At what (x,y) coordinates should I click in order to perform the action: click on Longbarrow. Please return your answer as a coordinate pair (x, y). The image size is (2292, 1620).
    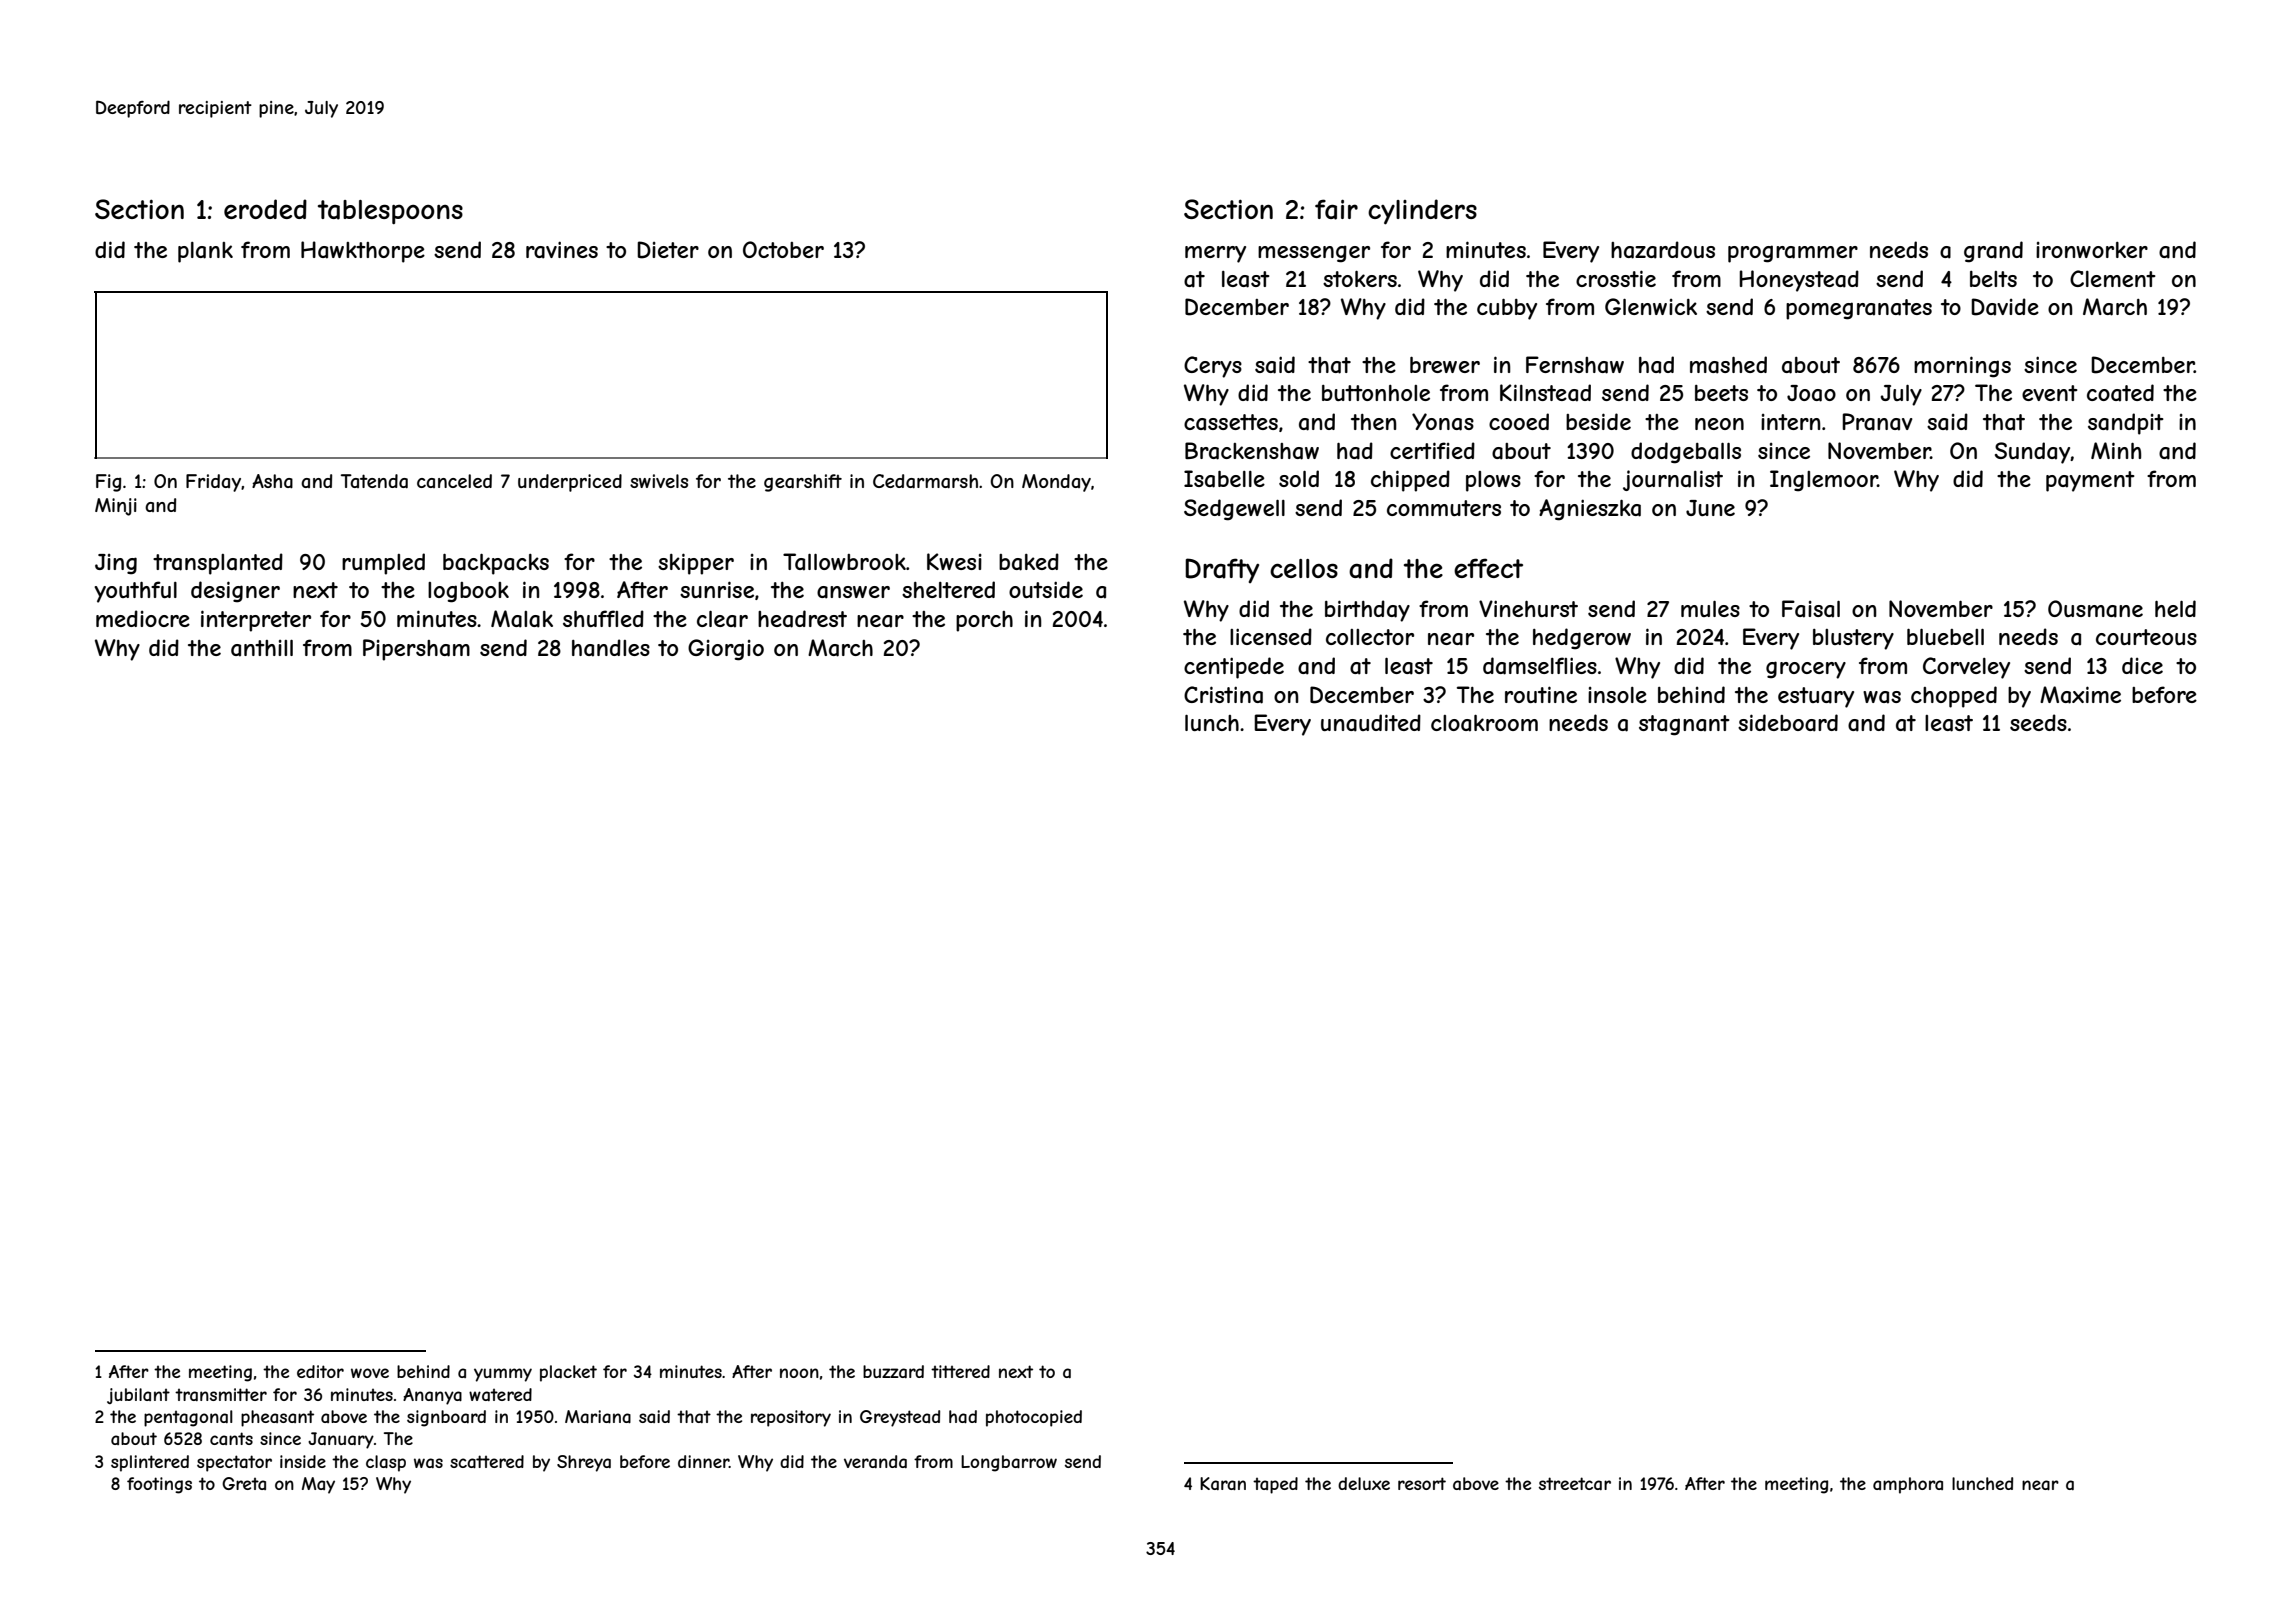
    Looking at the image, I should click on (1009, 1463).
